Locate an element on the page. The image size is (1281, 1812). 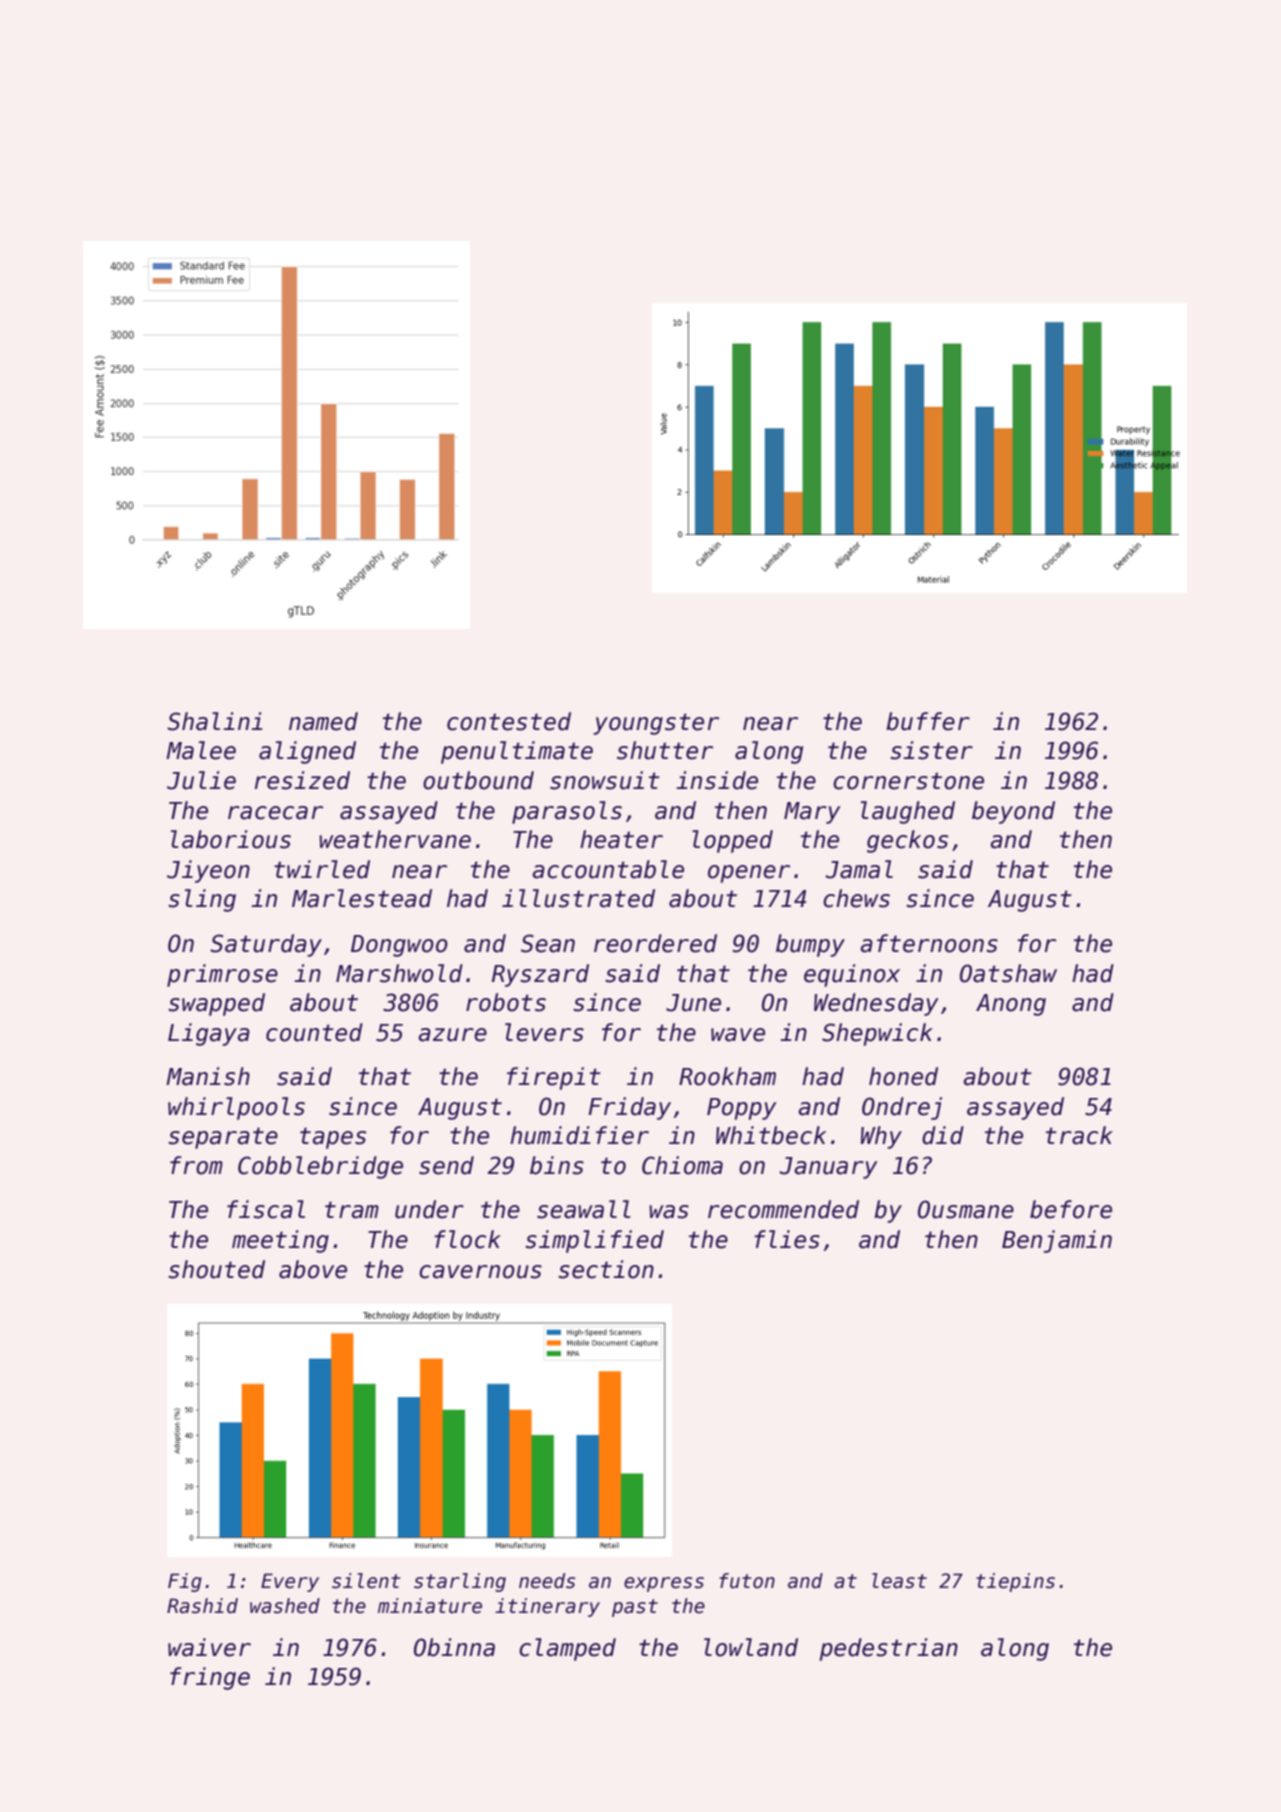
tiepins is located at coordinates (1015, 1582).
